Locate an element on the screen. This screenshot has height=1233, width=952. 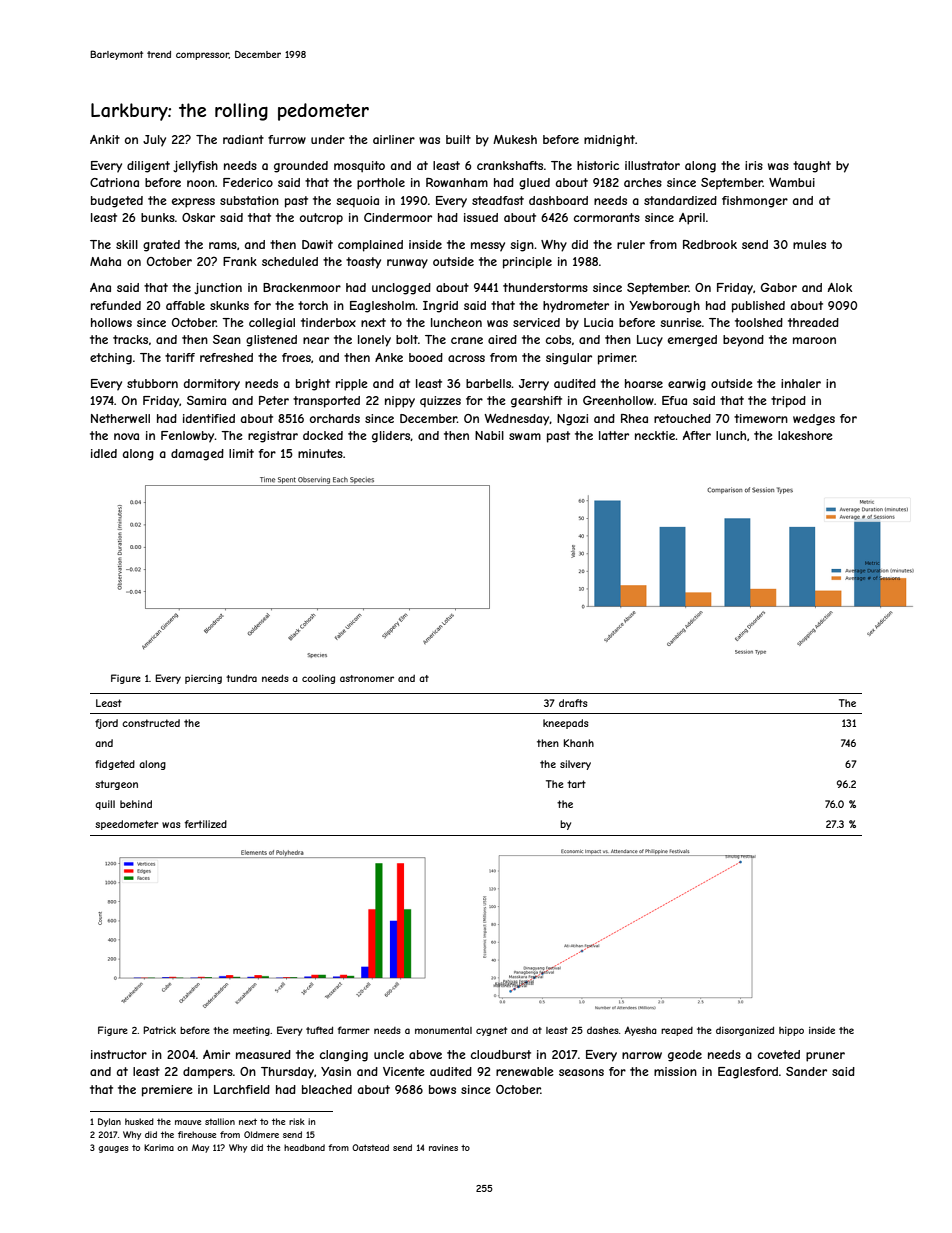
earwig is located at coordinates (687, 385).
